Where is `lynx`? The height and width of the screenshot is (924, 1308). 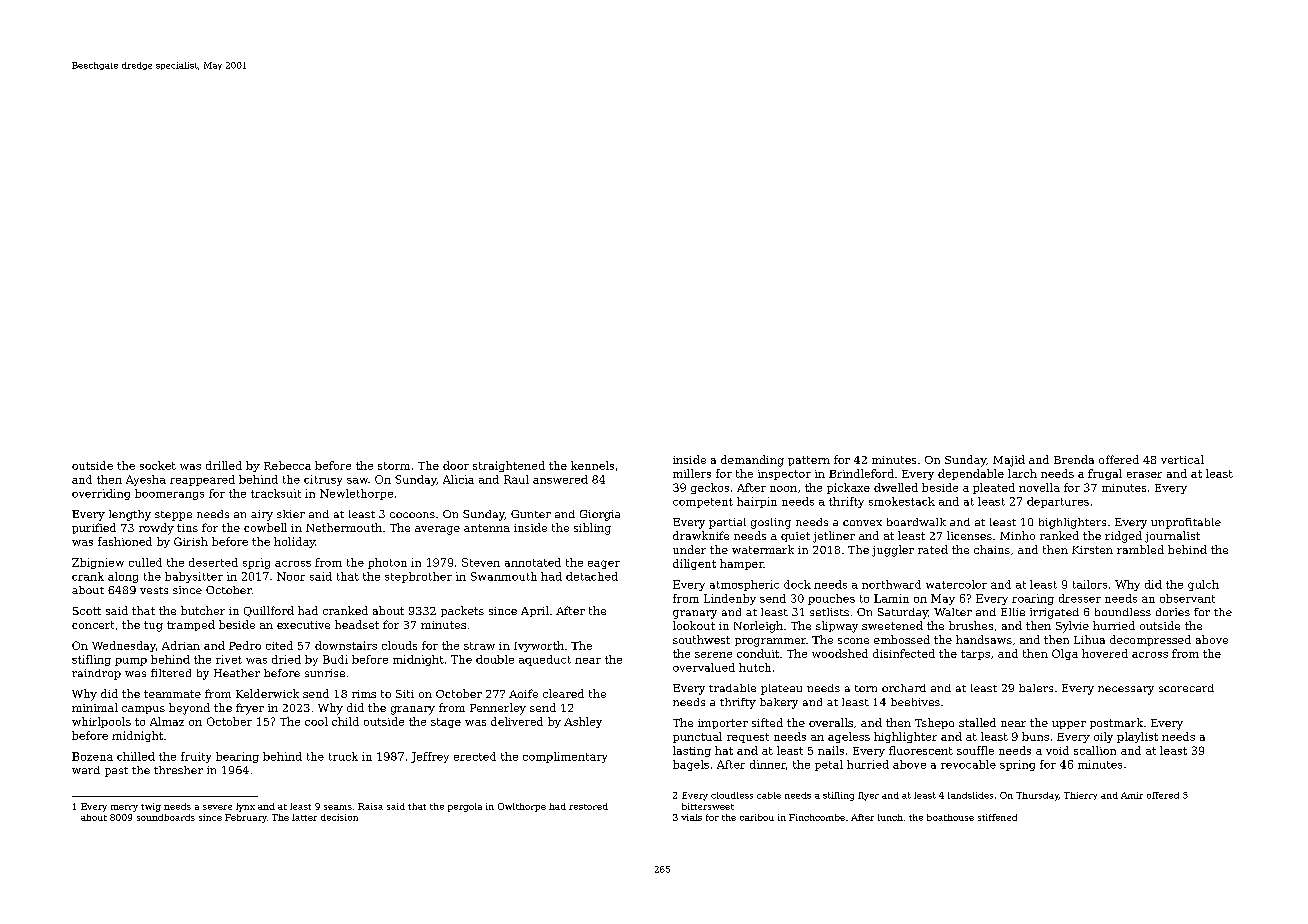 lynx is located at coordinates (245, 807).
